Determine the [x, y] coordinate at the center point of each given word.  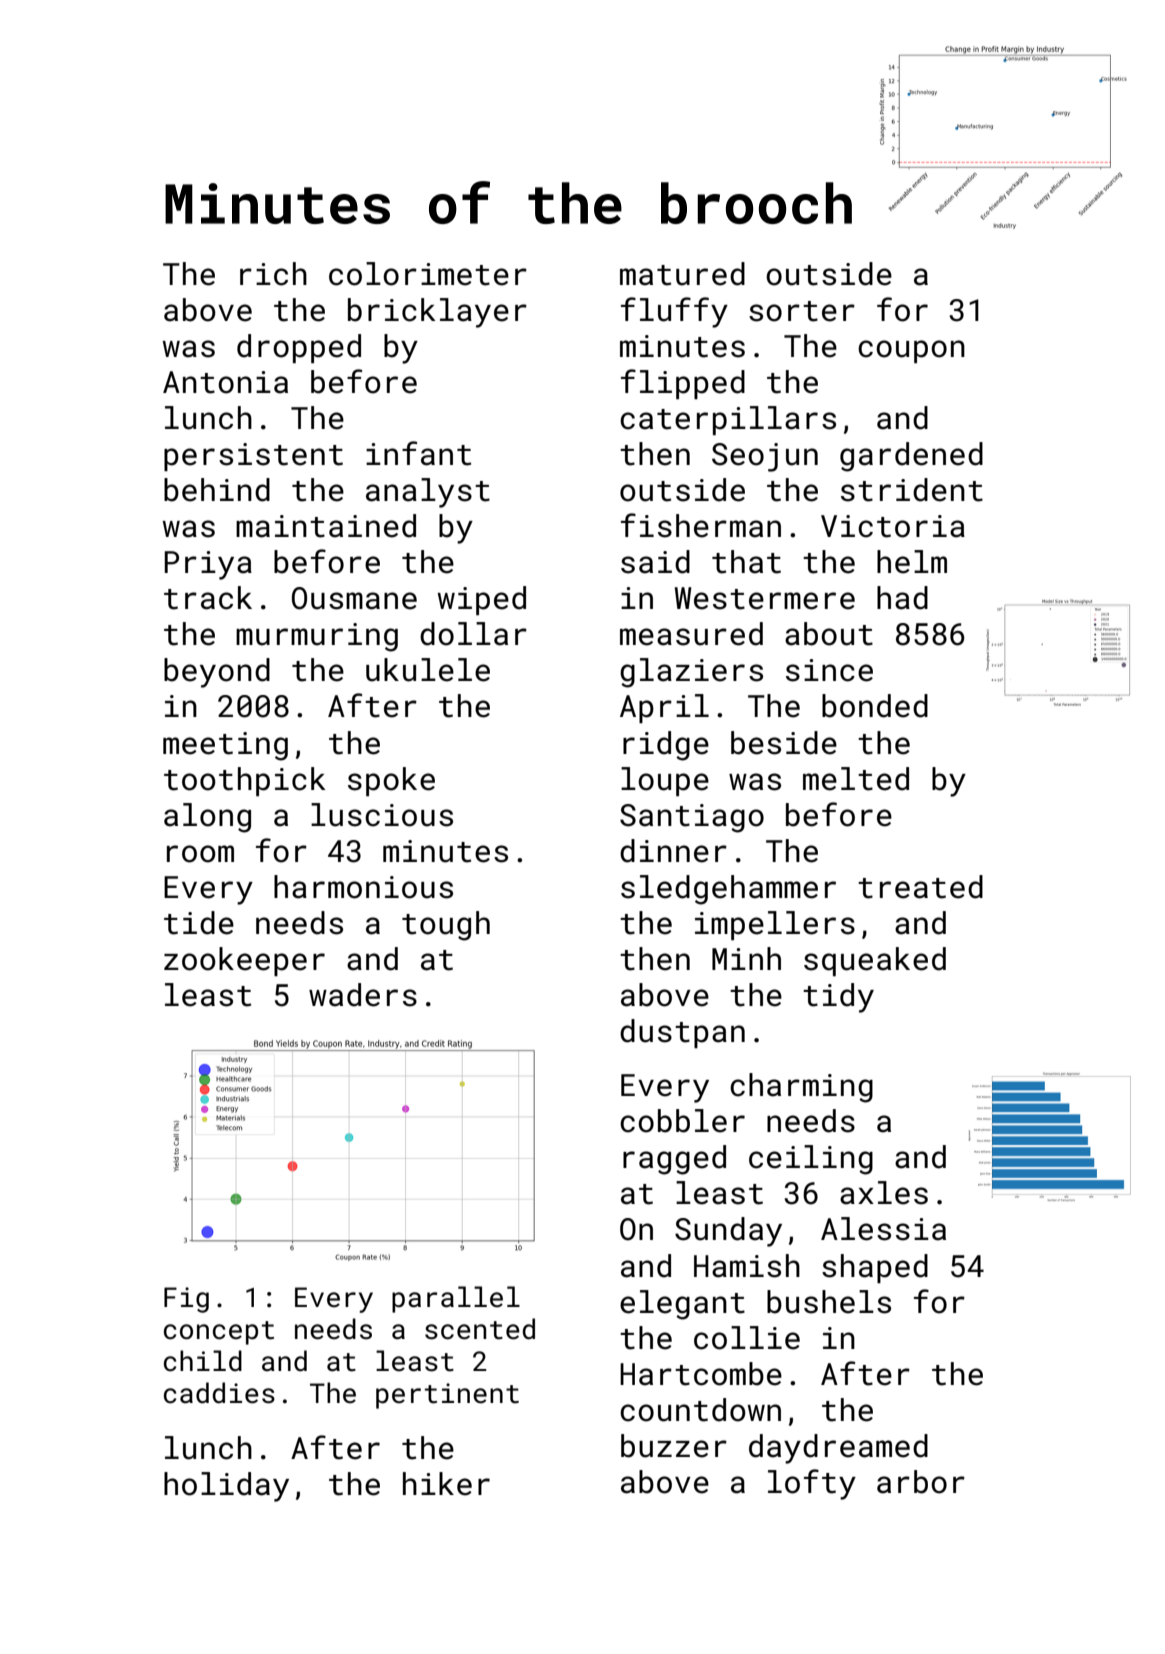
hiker [446, 1484]
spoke [391, 781]
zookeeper [244, 961]
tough [446, 926]
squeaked [875, 961]
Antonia [225, 382]
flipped [683, 384]
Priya [208, 565]
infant [418, 453]
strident [912, 490]
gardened [911, 457]
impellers [775, 925]
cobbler [682, 1121]
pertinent [447, 1396]
